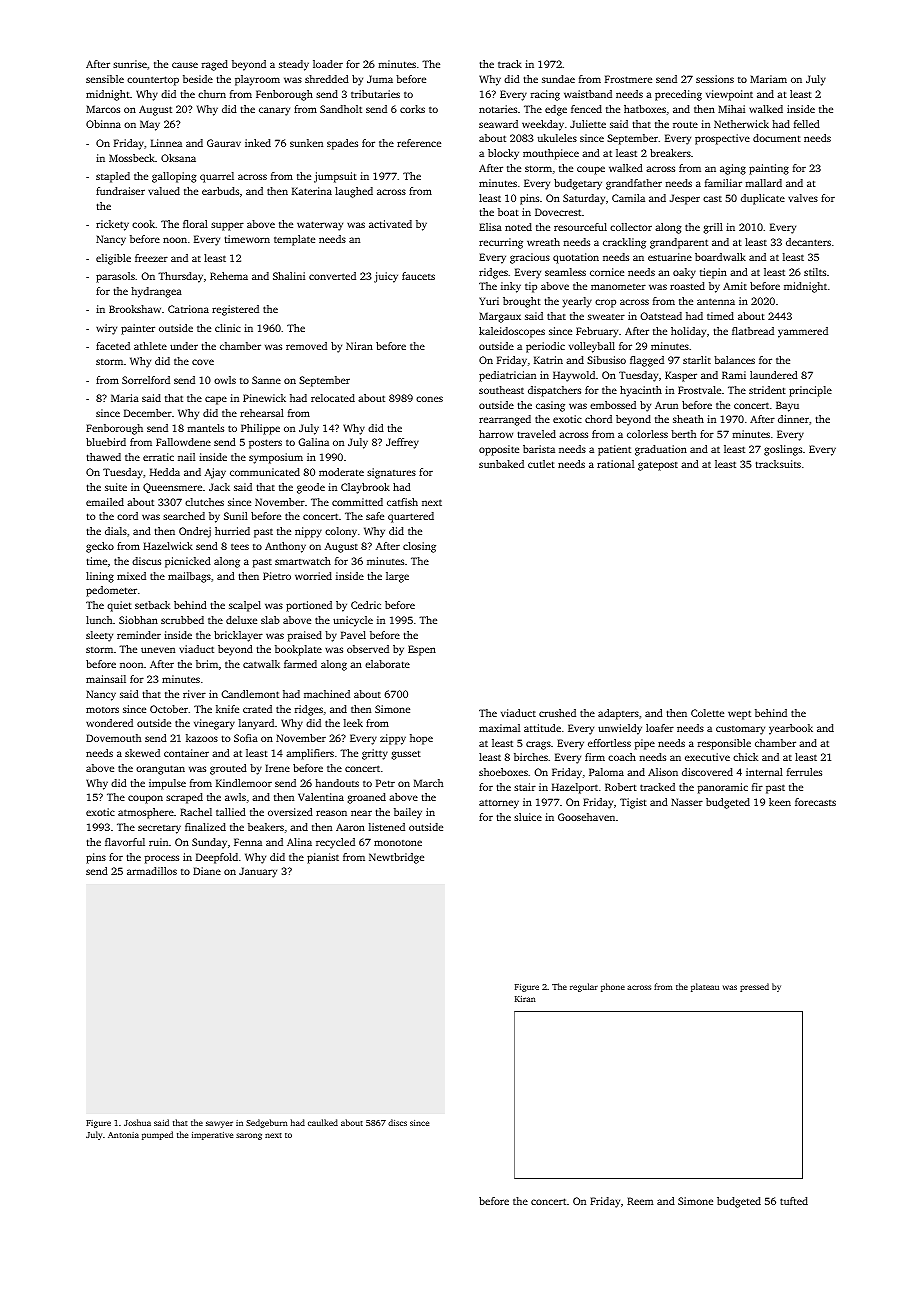 This screenshot has height=1308, width=924. Describe the element at coordinates (793, 419) in the screenshot. I see `dinner` at that location.
